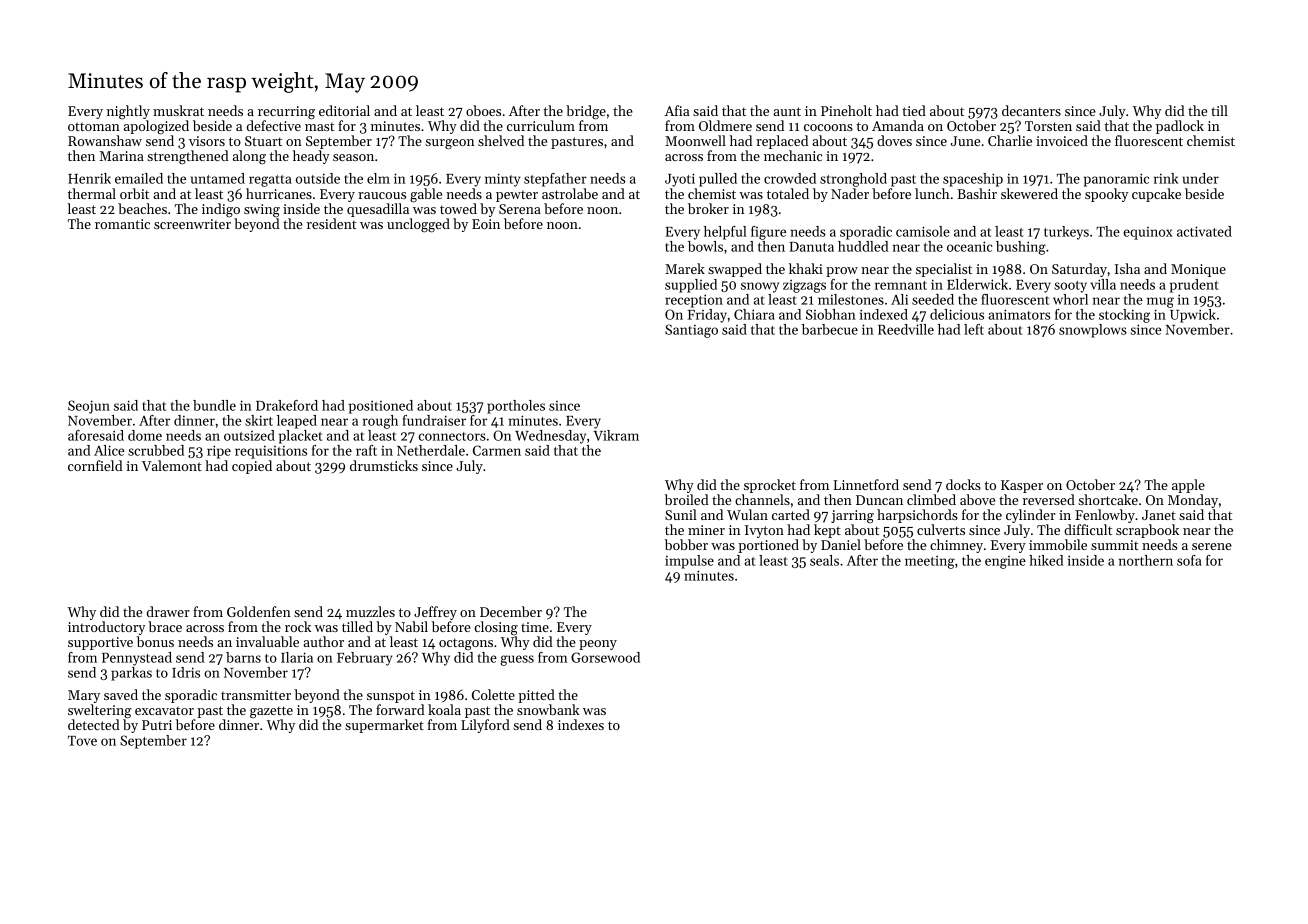 Image resolution: width=1308 pixels, height=924 pixels. What do you see at coordinates (963, 484) in the image?
I see `docks` at bounding box center [963, 484].
